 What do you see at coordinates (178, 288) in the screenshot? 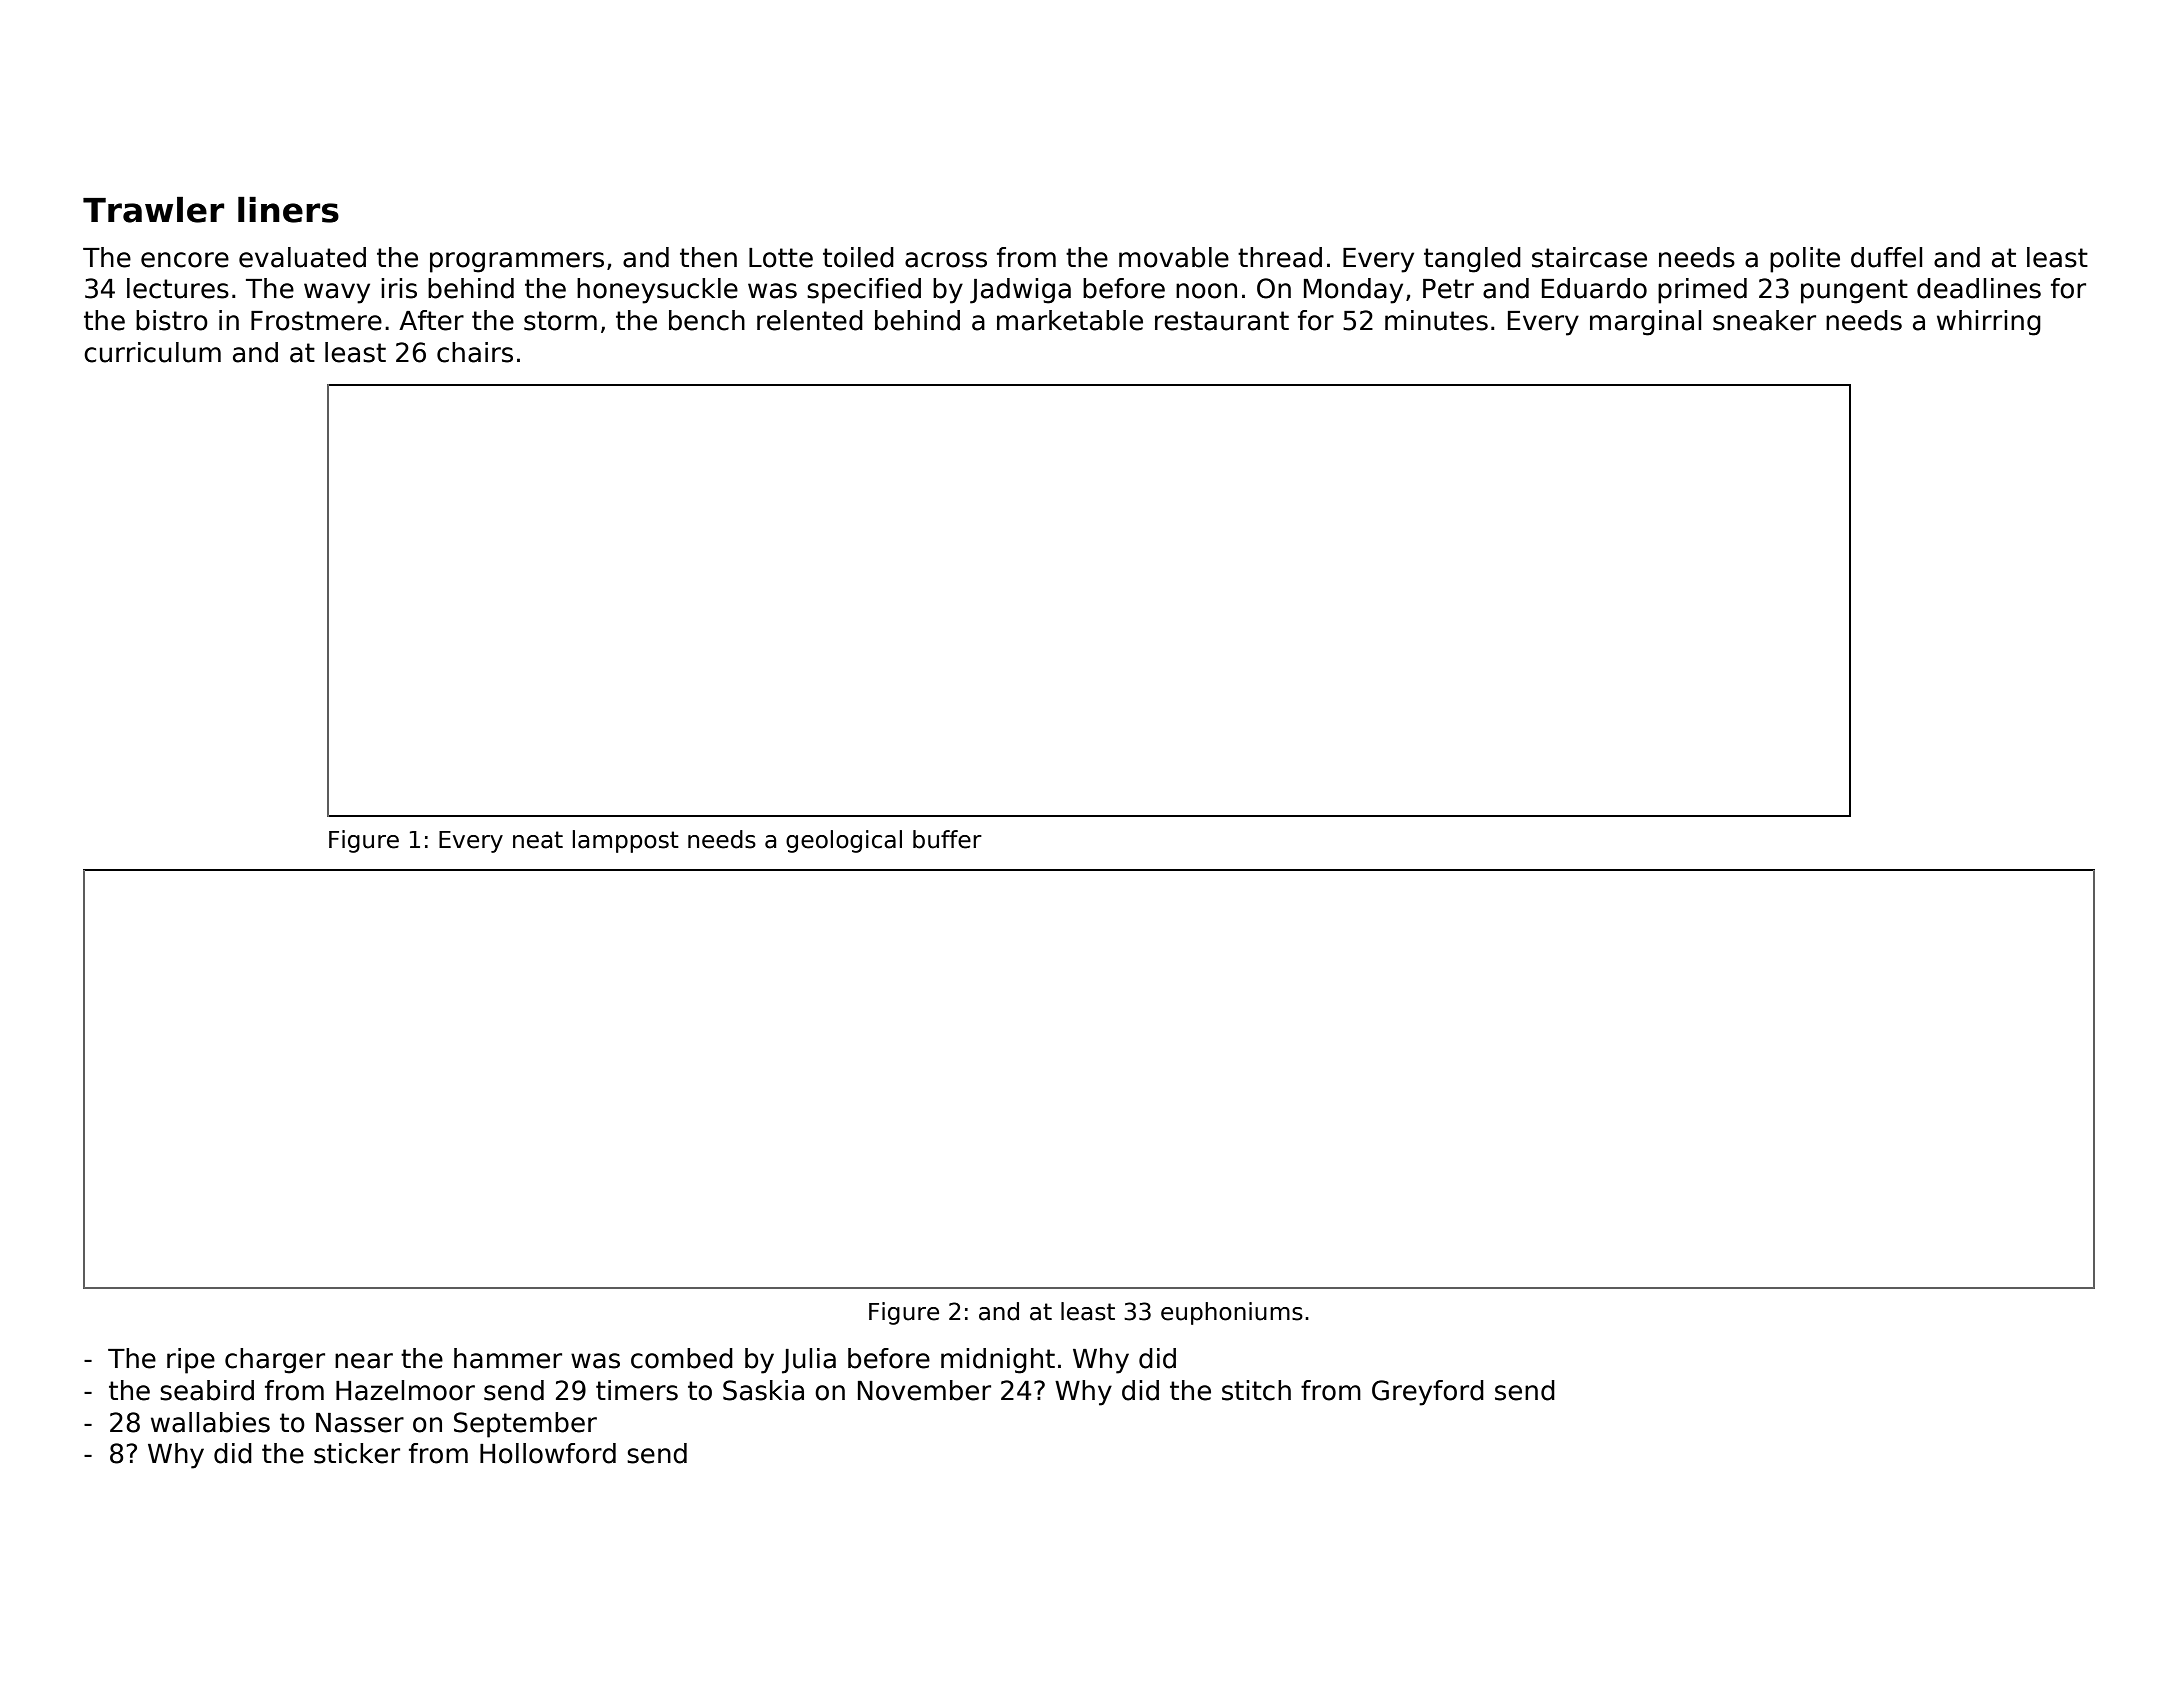
I see `lectures` at bounding box center [178, 288].
